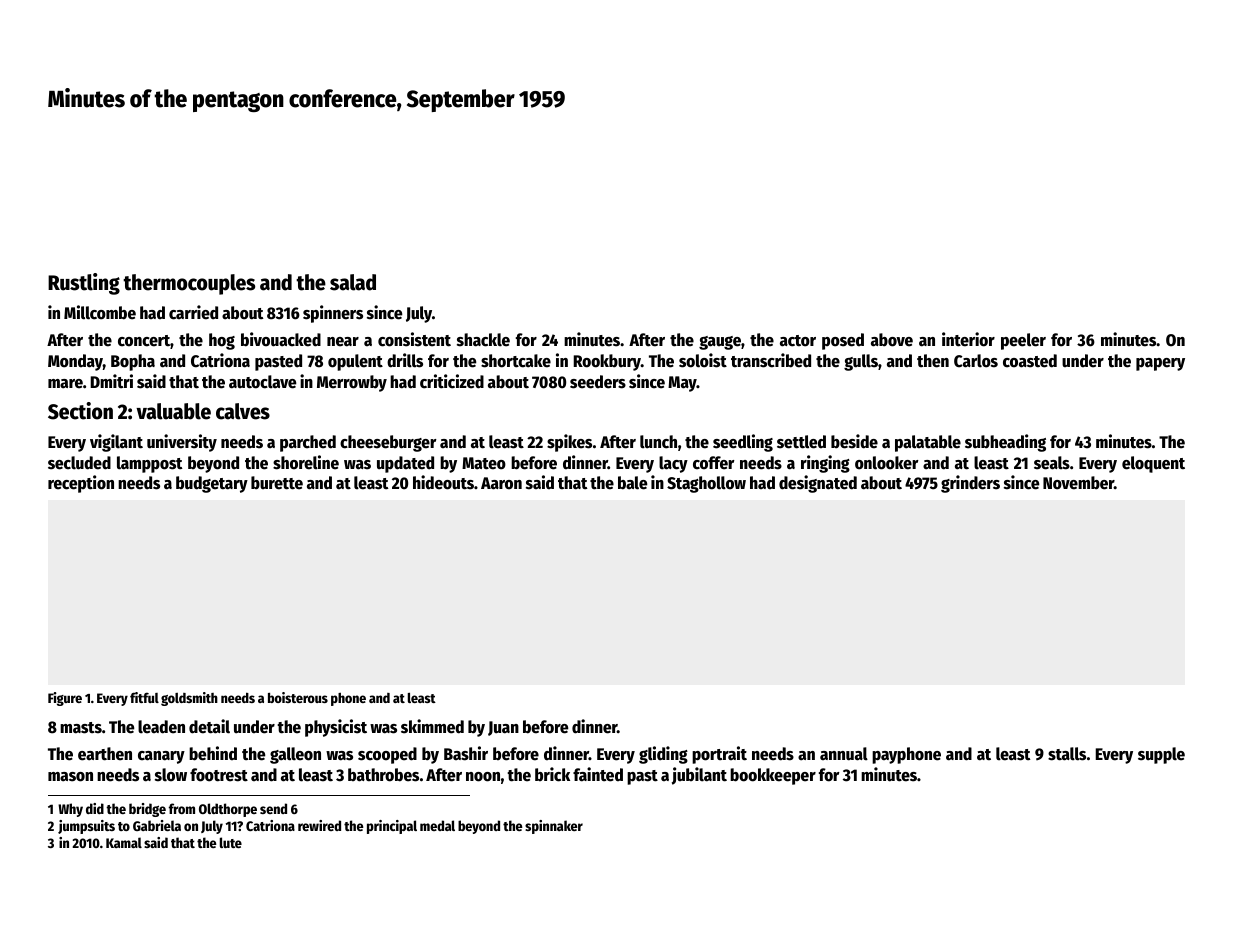 Image resolution: width=1233 pixels, height=952 pixels. What do you see at coordinates (100, 312) in the screenshot?
I see `Millcombe` at bounding box center [100, 312].
